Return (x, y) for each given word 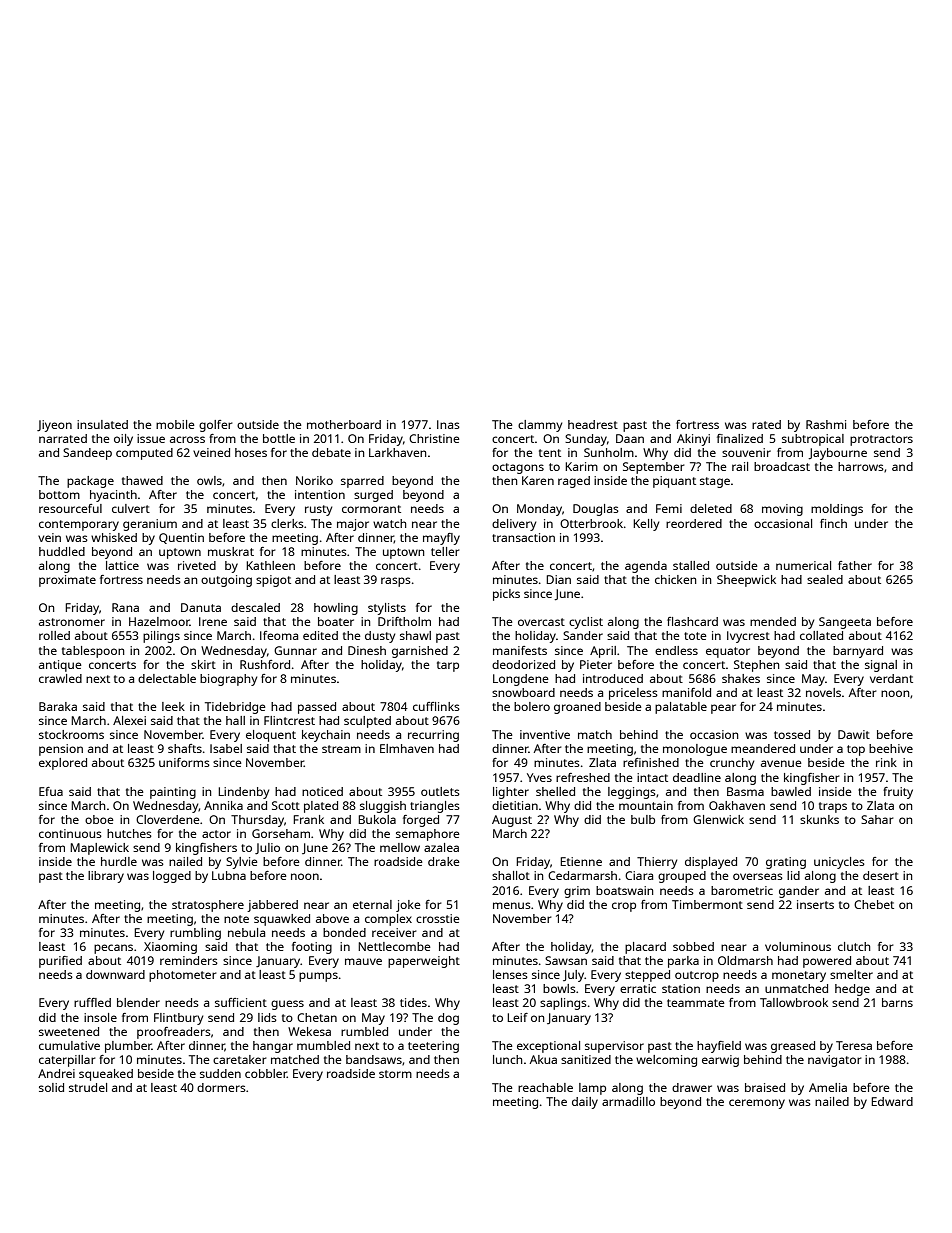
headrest (593, 424)
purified (60, 962)
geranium (150, 525)
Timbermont (707, 904)
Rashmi (826, 424)
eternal (372, 904)
